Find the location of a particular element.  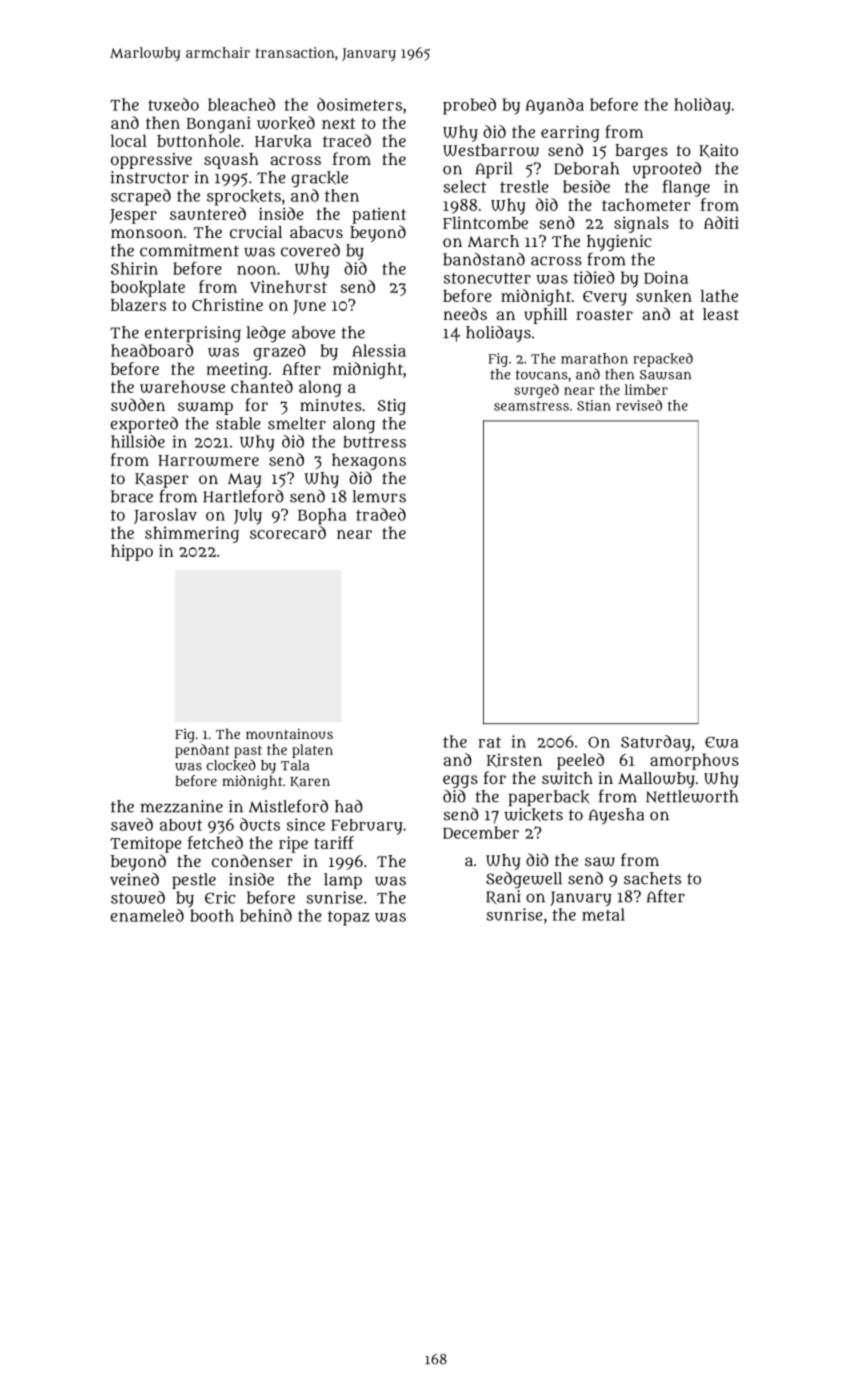

scorecard is located at coordinates (288, 532).
